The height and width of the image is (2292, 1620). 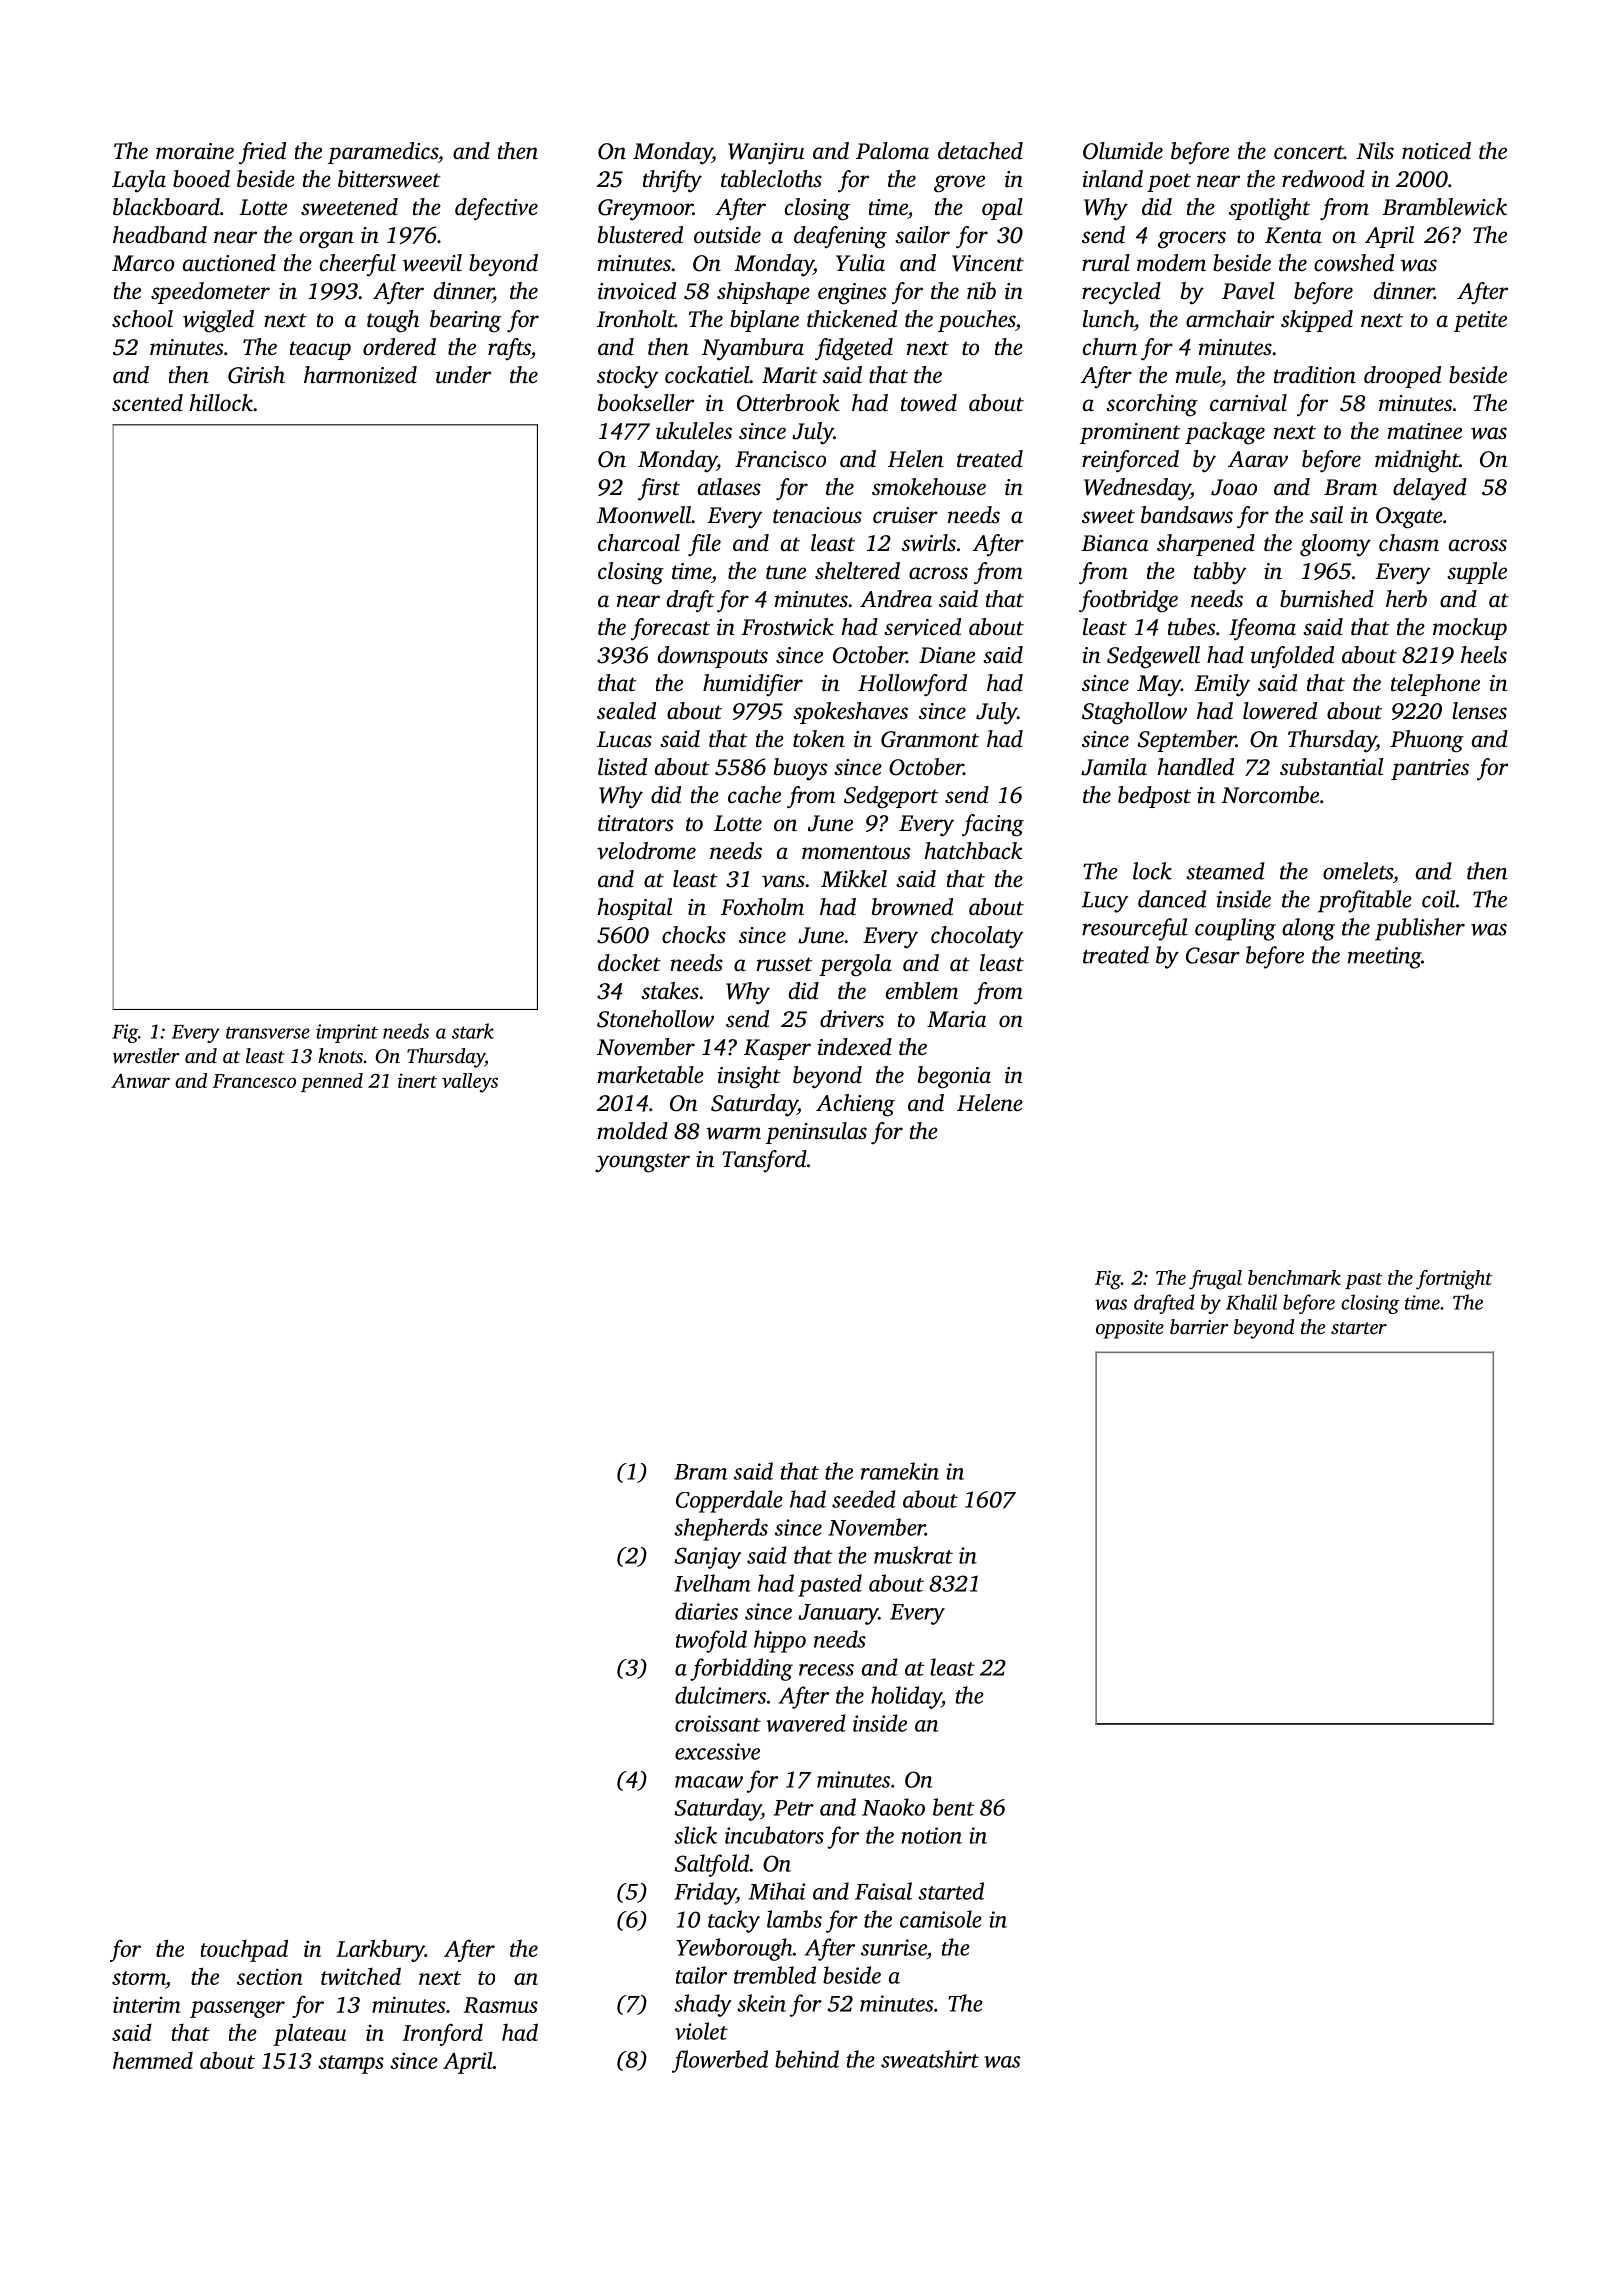 What do you see at coordinates (900, 1471) in the image?
I see `ramekin` at bounding box center [900, 1471].
